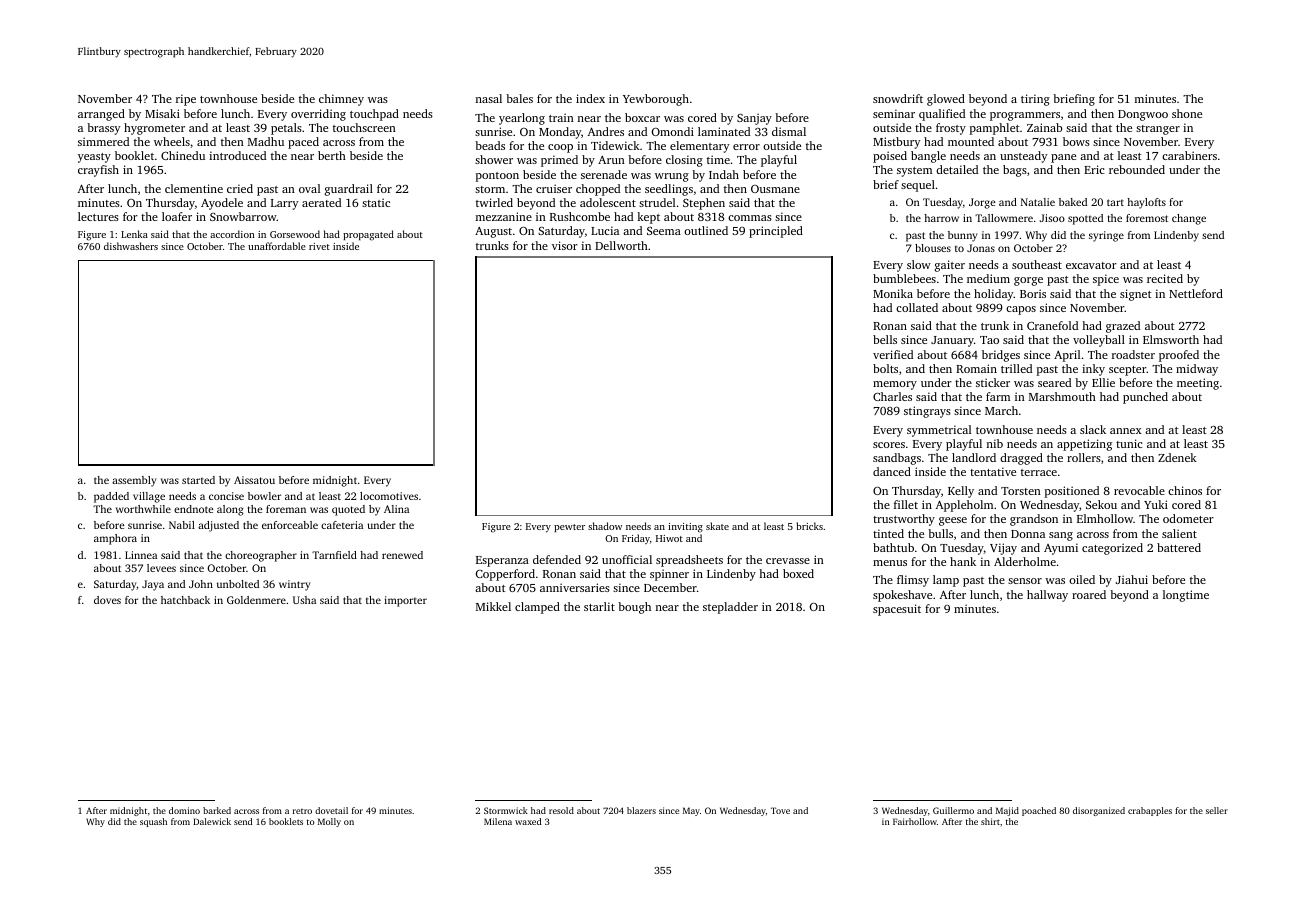 Image resolution: width=1308 pixels, height=924 pixels. What do you see at coordinates (691, 811) in the page?
I see `May` at bounding box center [691, 811].
